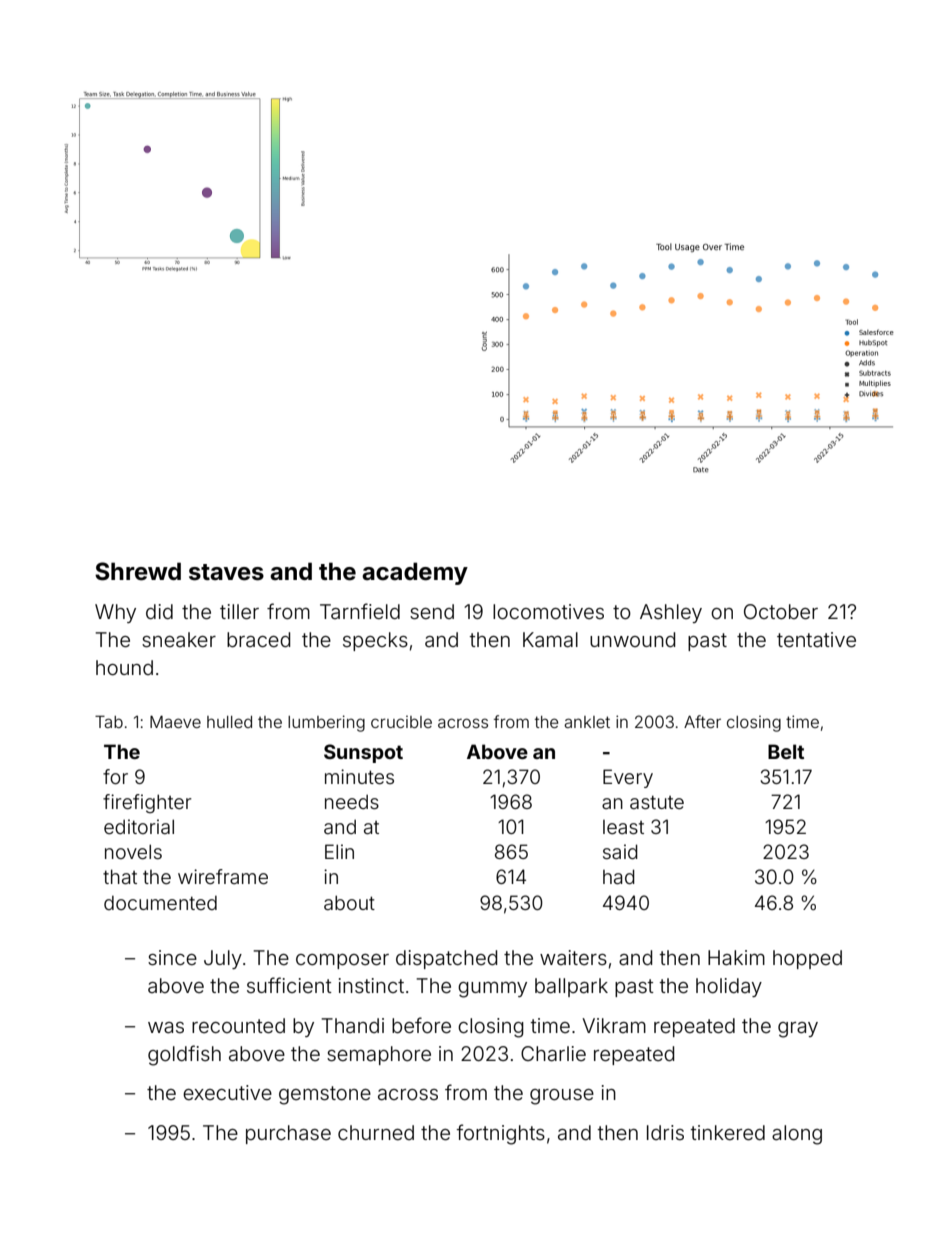 The height and width of the screenshot is (1233, 952). I want to click on fortnights, so click(500, 1134).
